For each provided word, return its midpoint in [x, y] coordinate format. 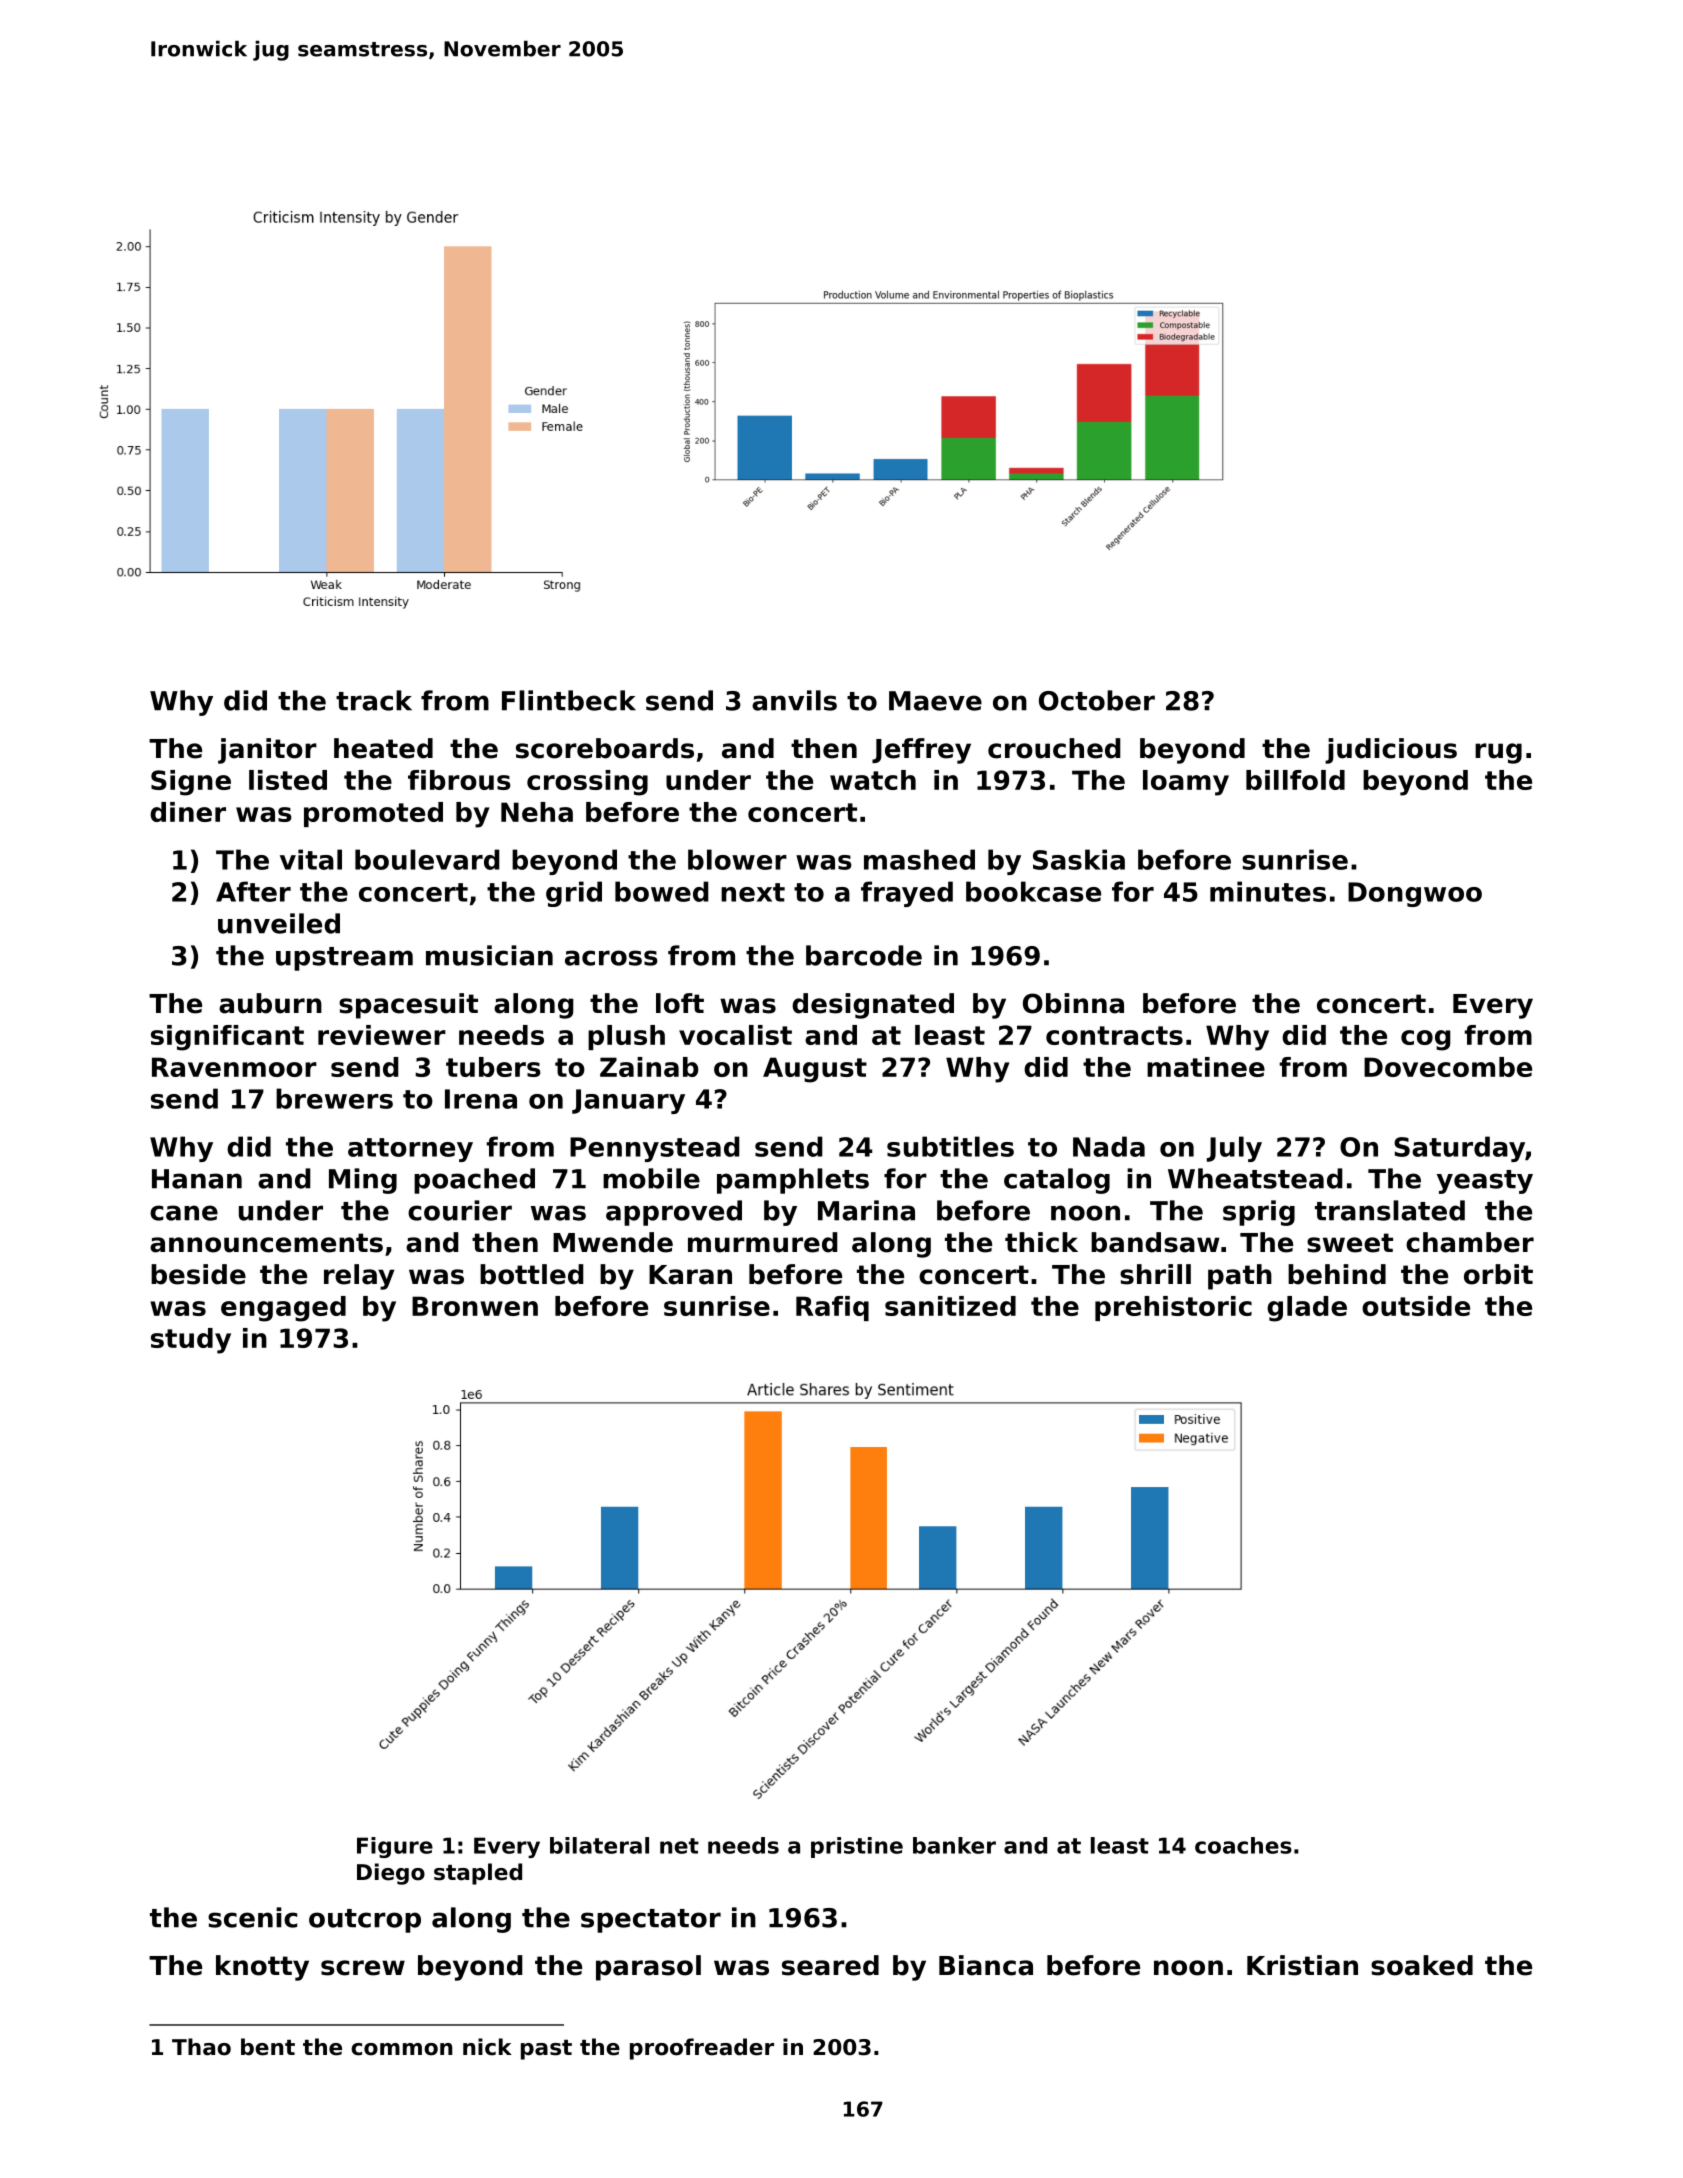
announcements [266, 1243]
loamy [1186, 783]
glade [1307, 1309]
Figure [395, 1847]
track [374, 700]
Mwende [613, 1242]
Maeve [935, 701]
